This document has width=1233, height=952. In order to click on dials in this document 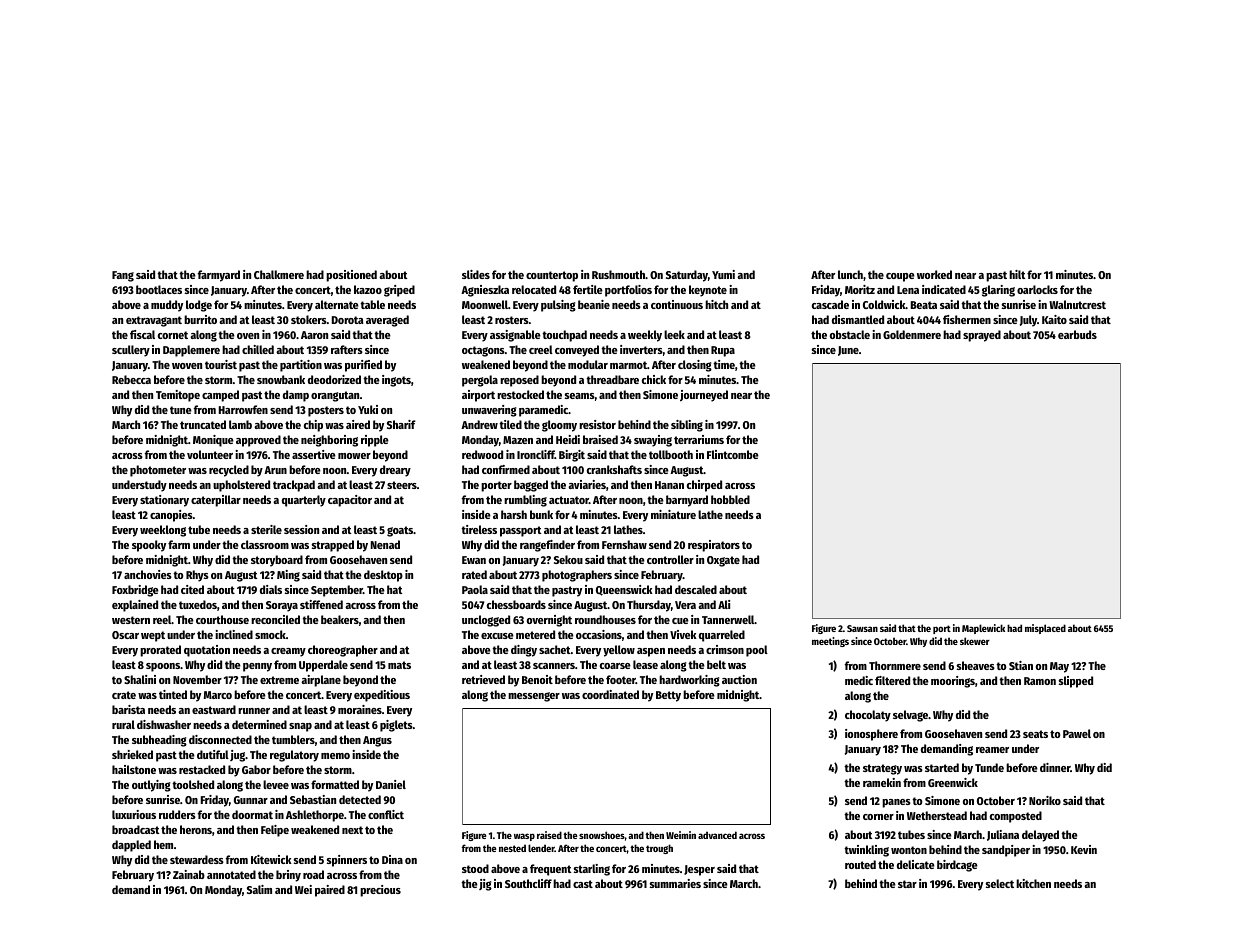, I will do `click(271, 589)`.
